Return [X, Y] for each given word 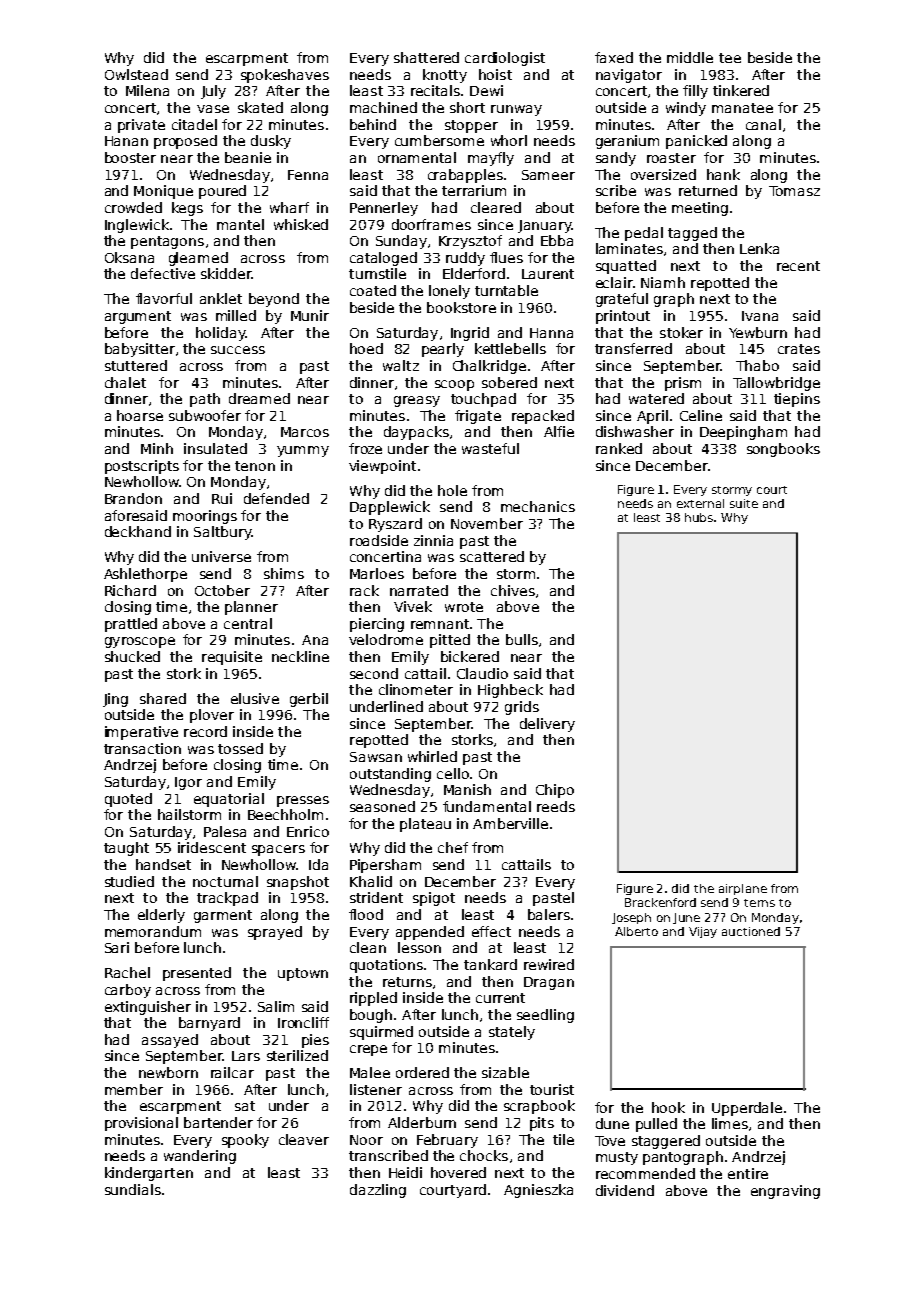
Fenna [308, 175]
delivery [547, 725]
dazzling [378, 1191]
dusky [271, 142]
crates [799, 349]
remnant [440, 624]
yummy [303, 451]
